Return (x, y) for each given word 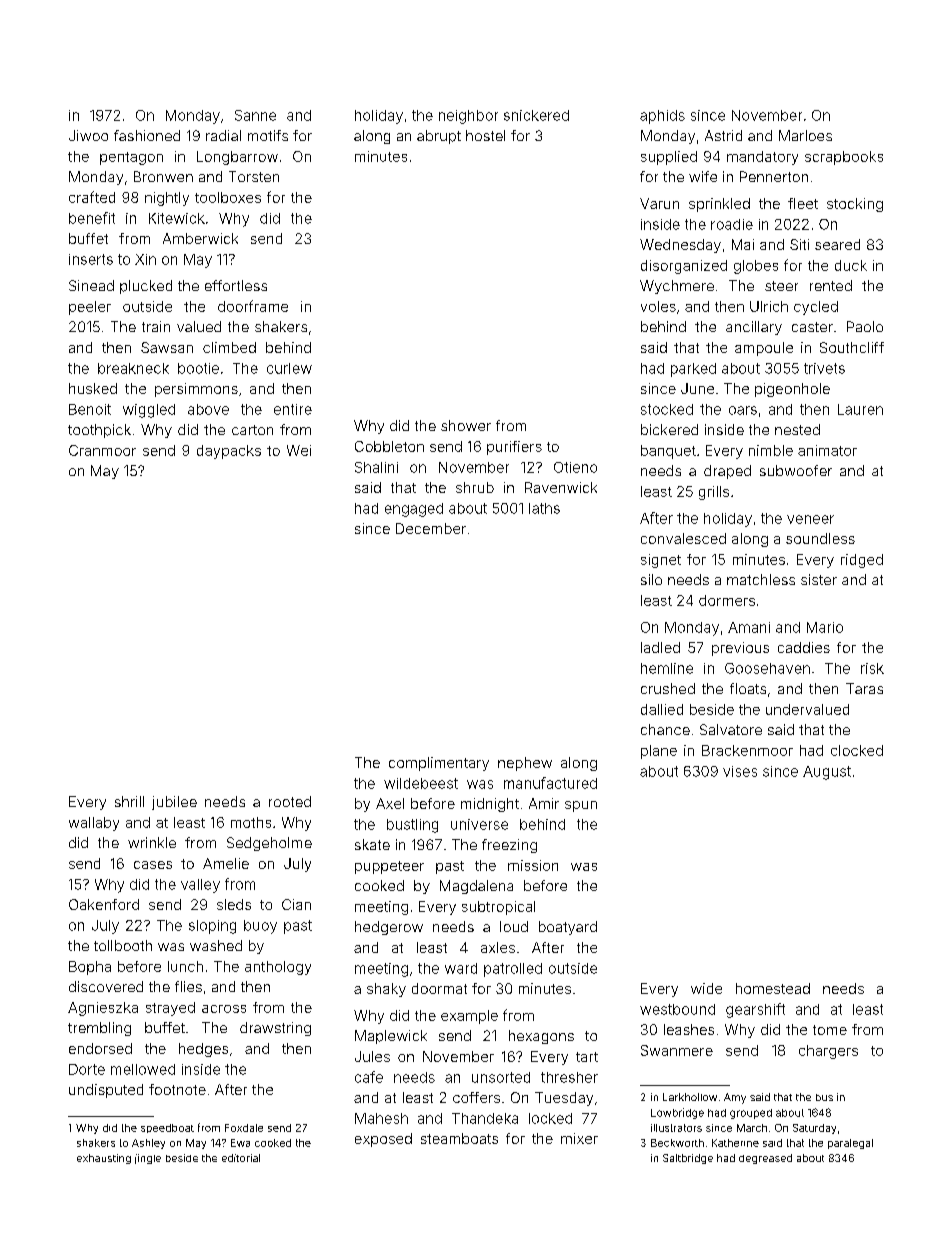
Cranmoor (102, 450)
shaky (386, 990)
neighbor (468, 117)
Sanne (255, 115)
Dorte (87, 1069)
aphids (662, 117)
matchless (761, 579)
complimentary (439, 764)
